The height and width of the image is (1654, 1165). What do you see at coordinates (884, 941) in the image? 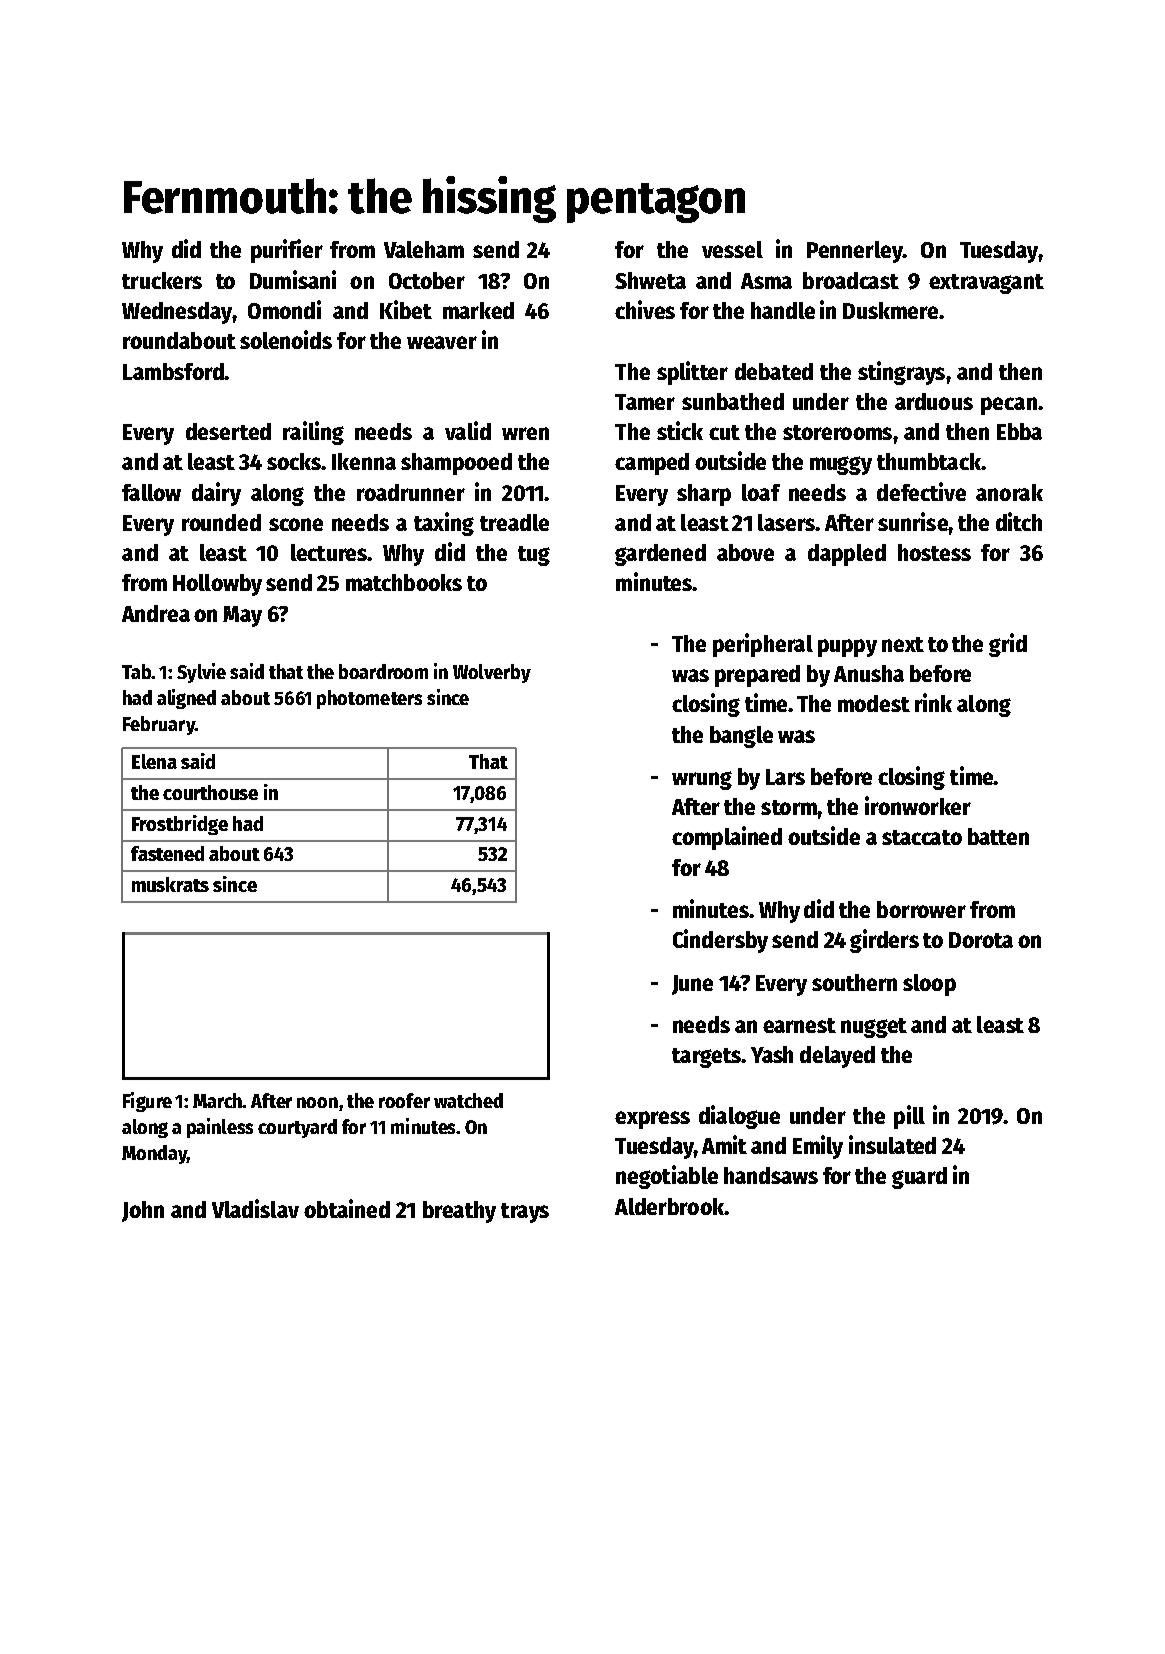
I see `girders` at bounding box center [884, 941].
